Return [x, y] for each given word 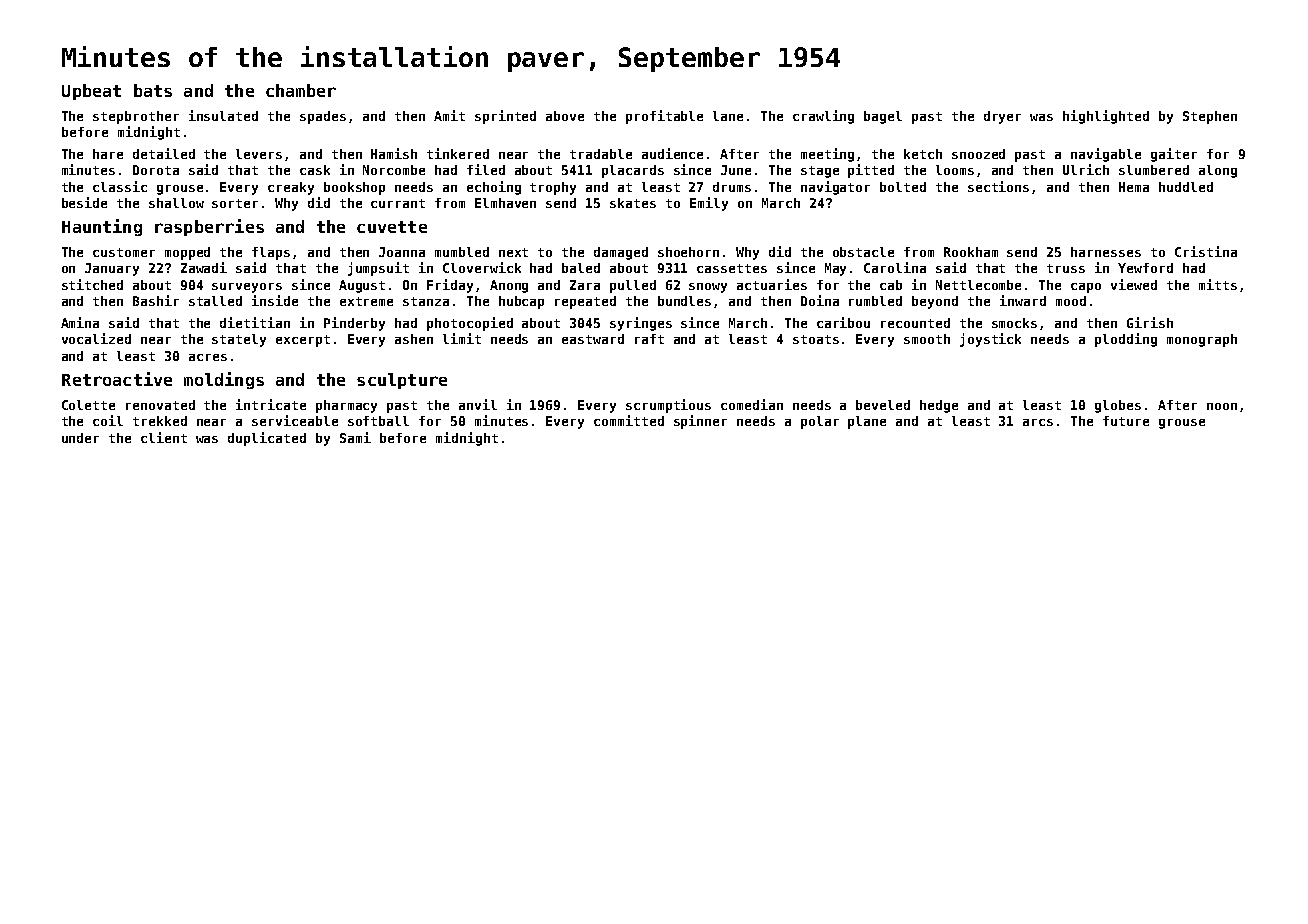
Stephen [1210, 117]
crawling [823, 117]
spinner [700, 422]
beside [84, 202]
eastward [593, 339]
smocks [1014, 323]
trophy [553, 188]
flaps [271, 253]
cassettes [732, 268]
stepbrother [136, 117]
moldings [224, 380]
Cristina [1206, 251]
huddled [1186, 187]
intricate [271, 404]
